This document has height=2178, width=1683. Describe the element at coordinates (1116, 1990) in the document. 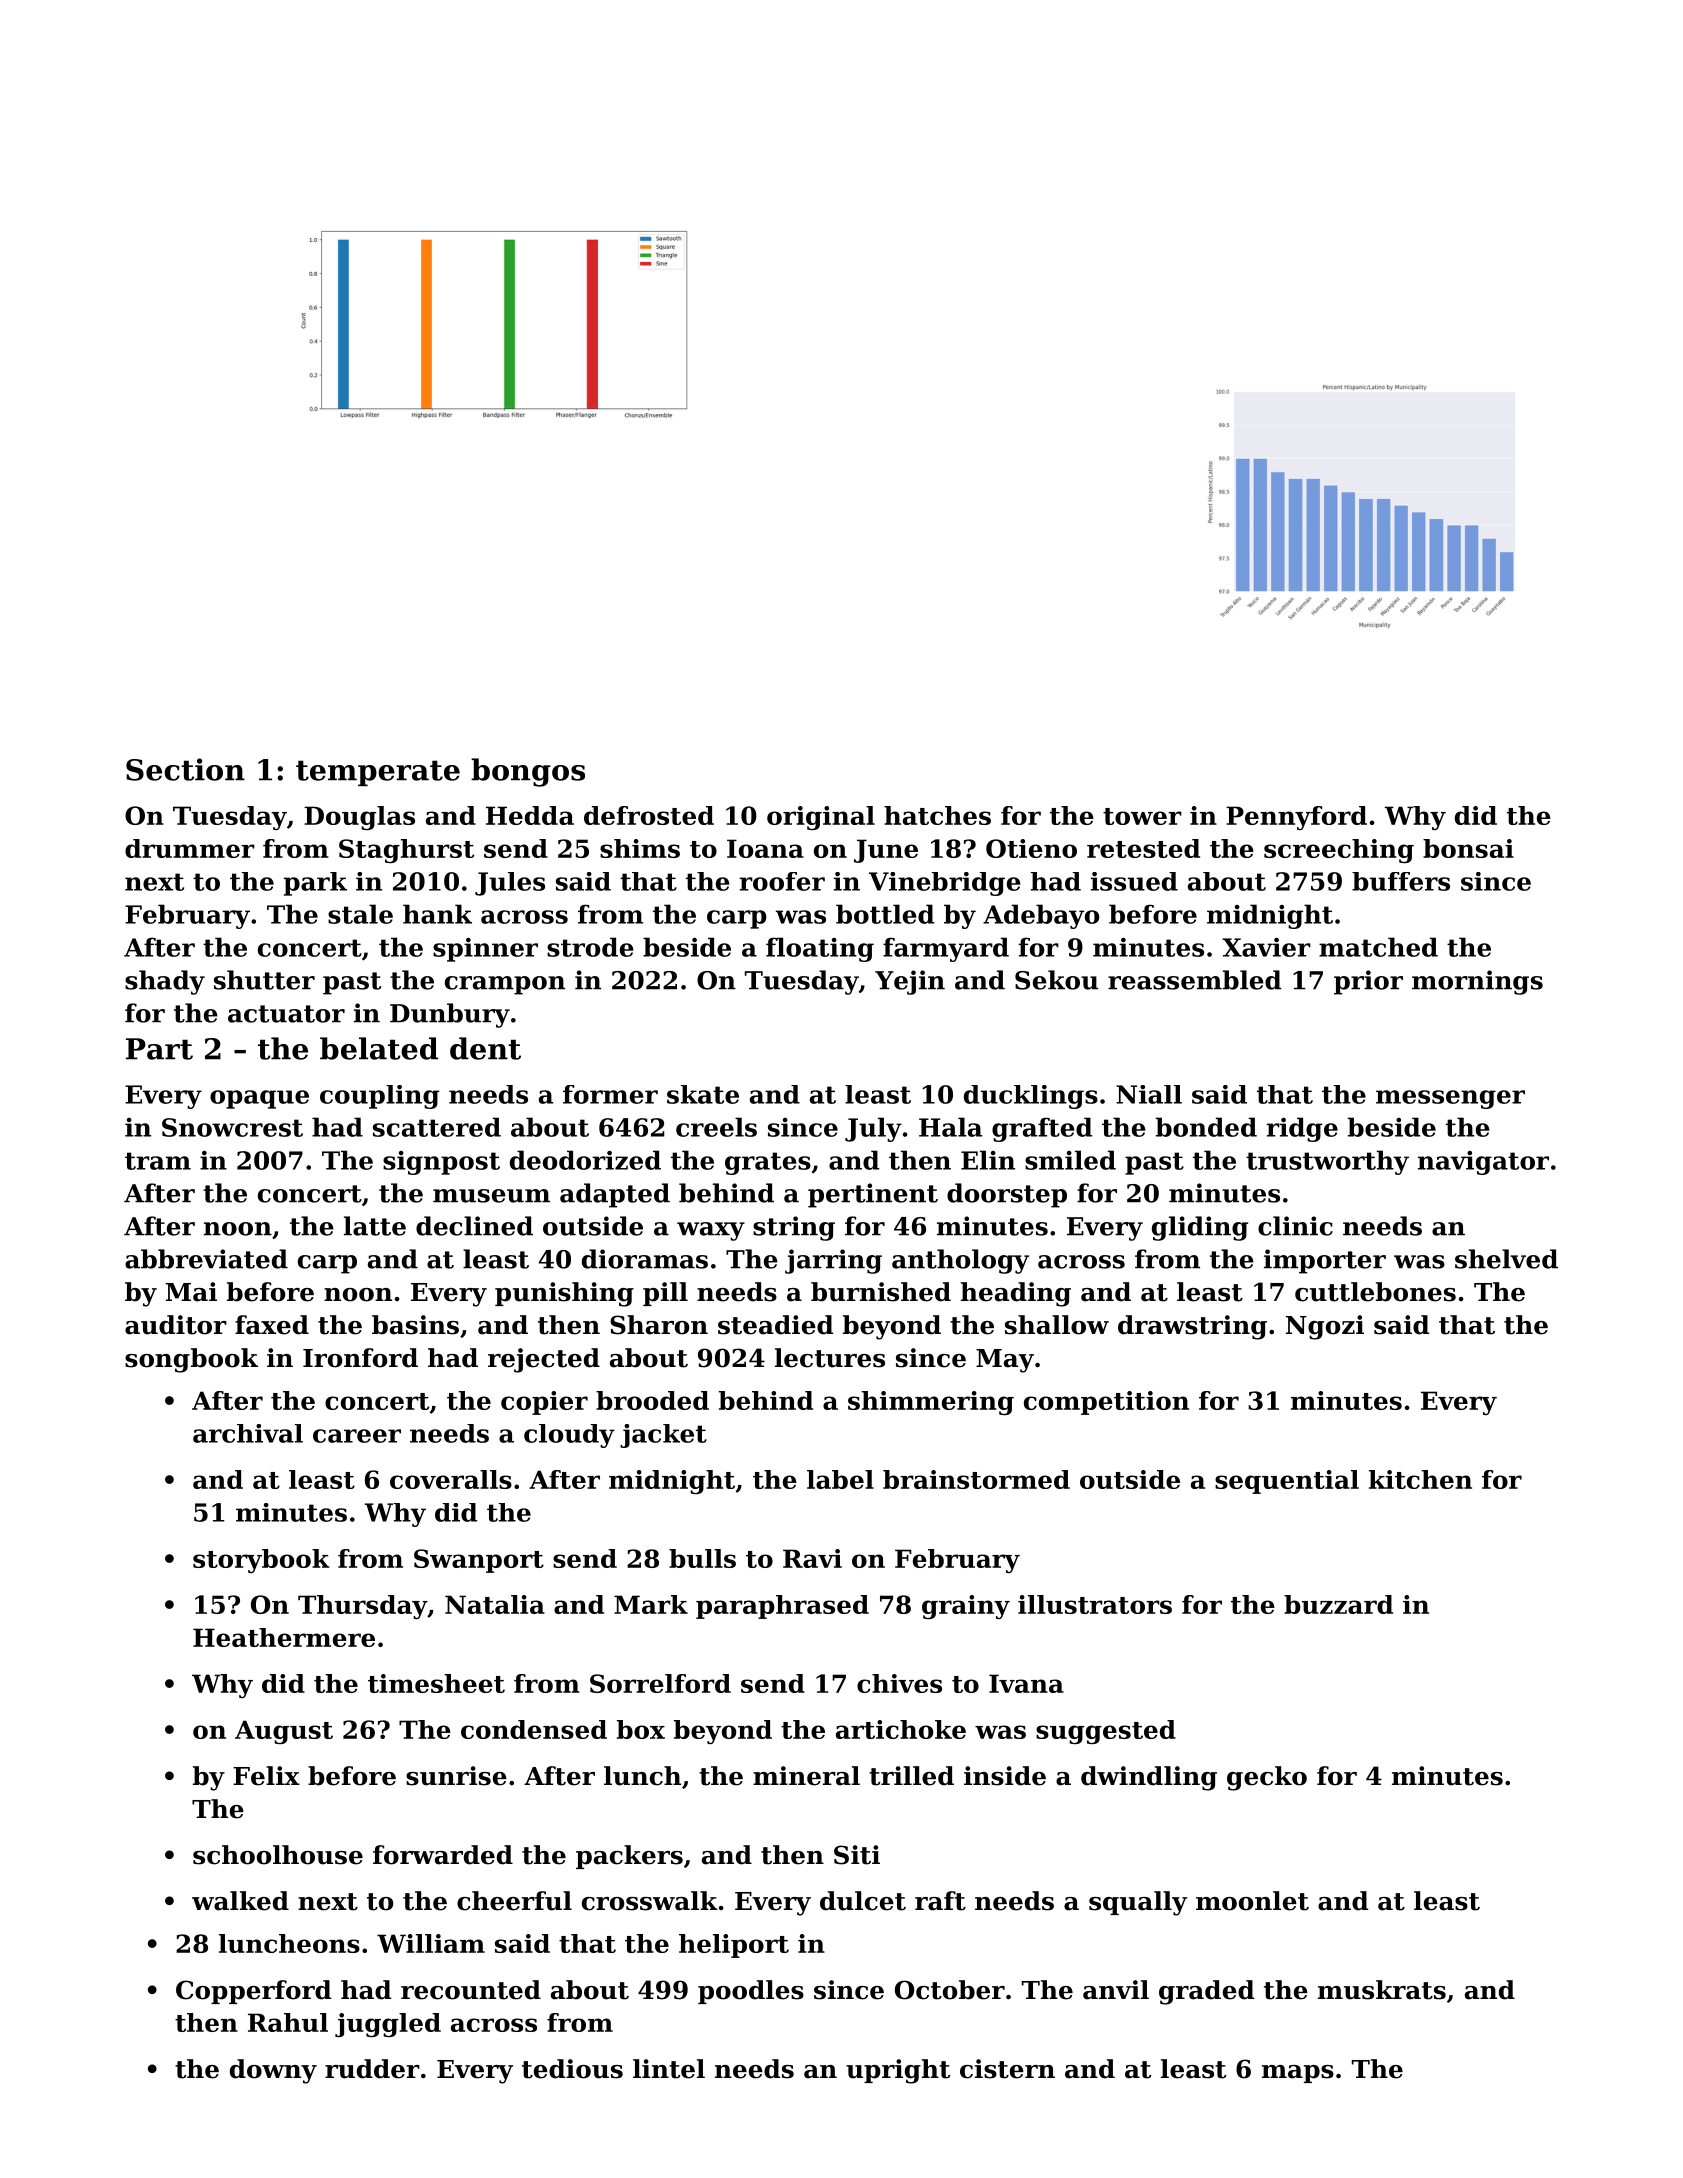

I see `anvil` at that location.
